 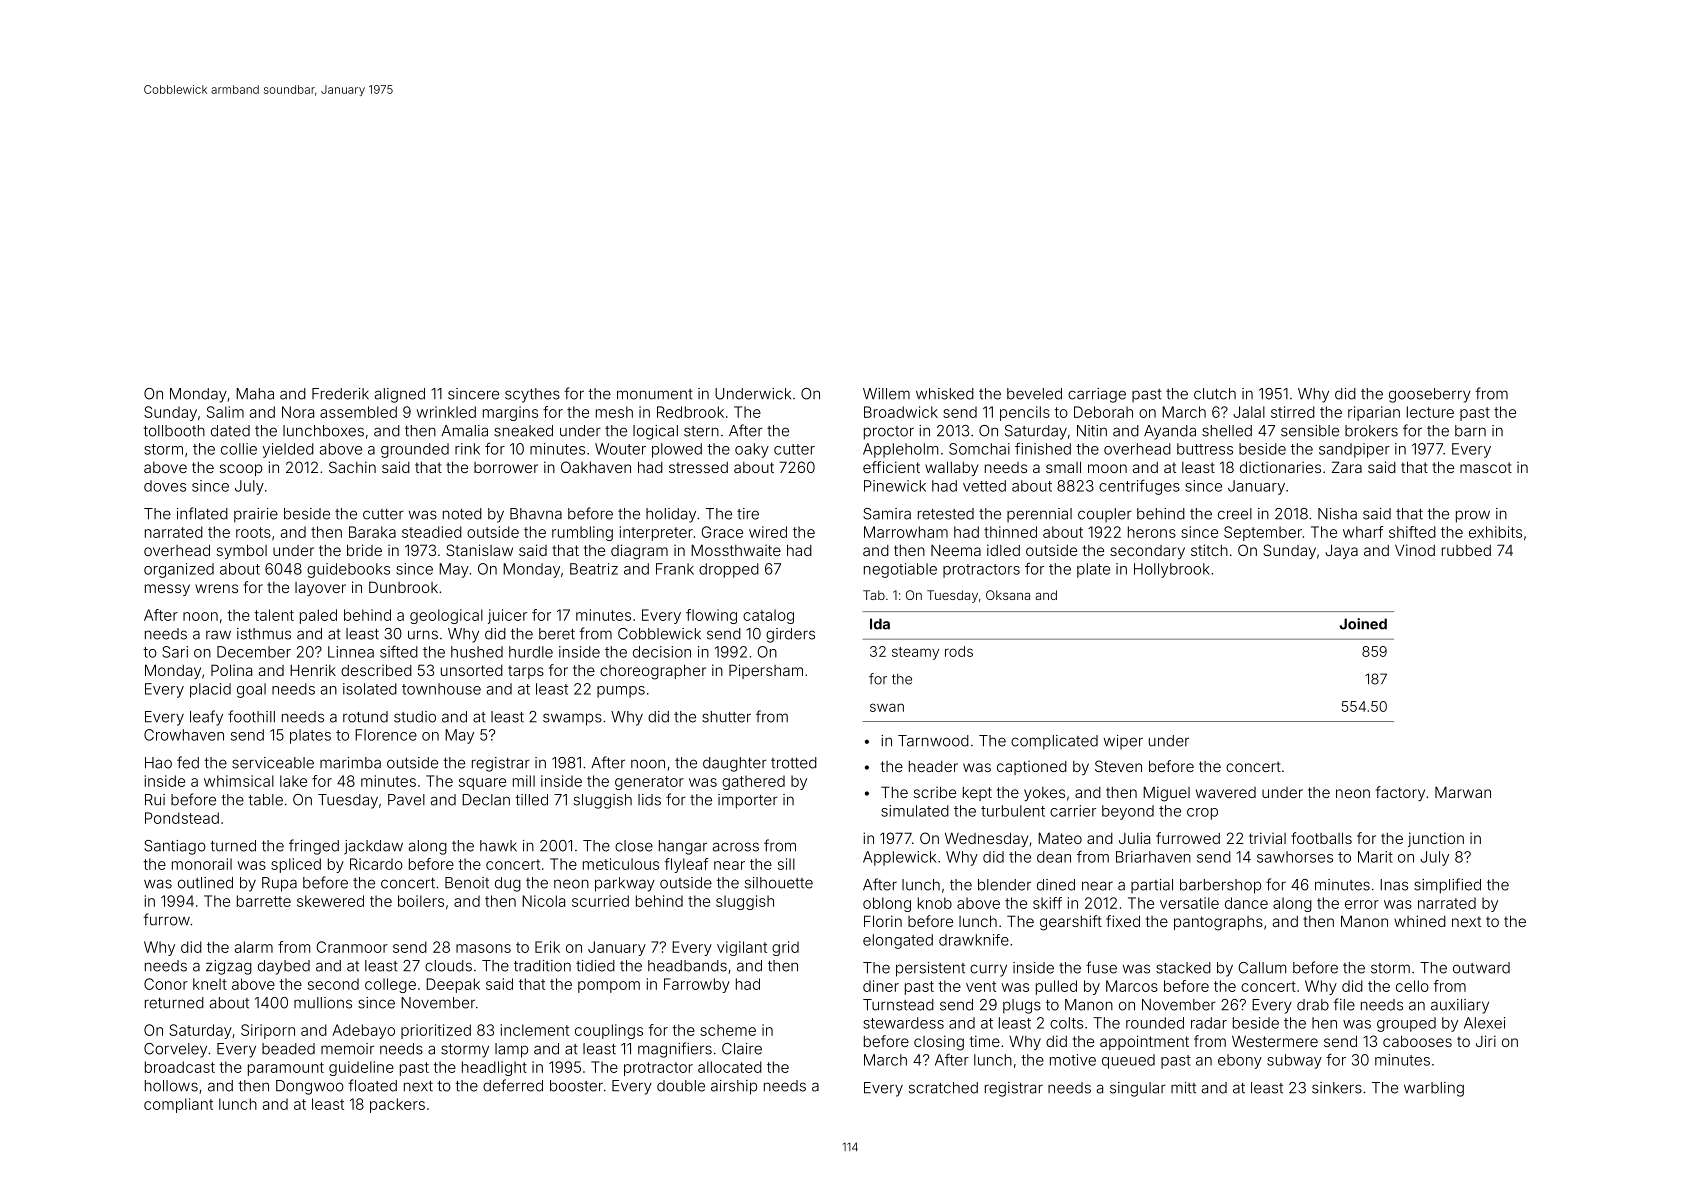 I want to click on Maha, so click(x=255, y=394).
